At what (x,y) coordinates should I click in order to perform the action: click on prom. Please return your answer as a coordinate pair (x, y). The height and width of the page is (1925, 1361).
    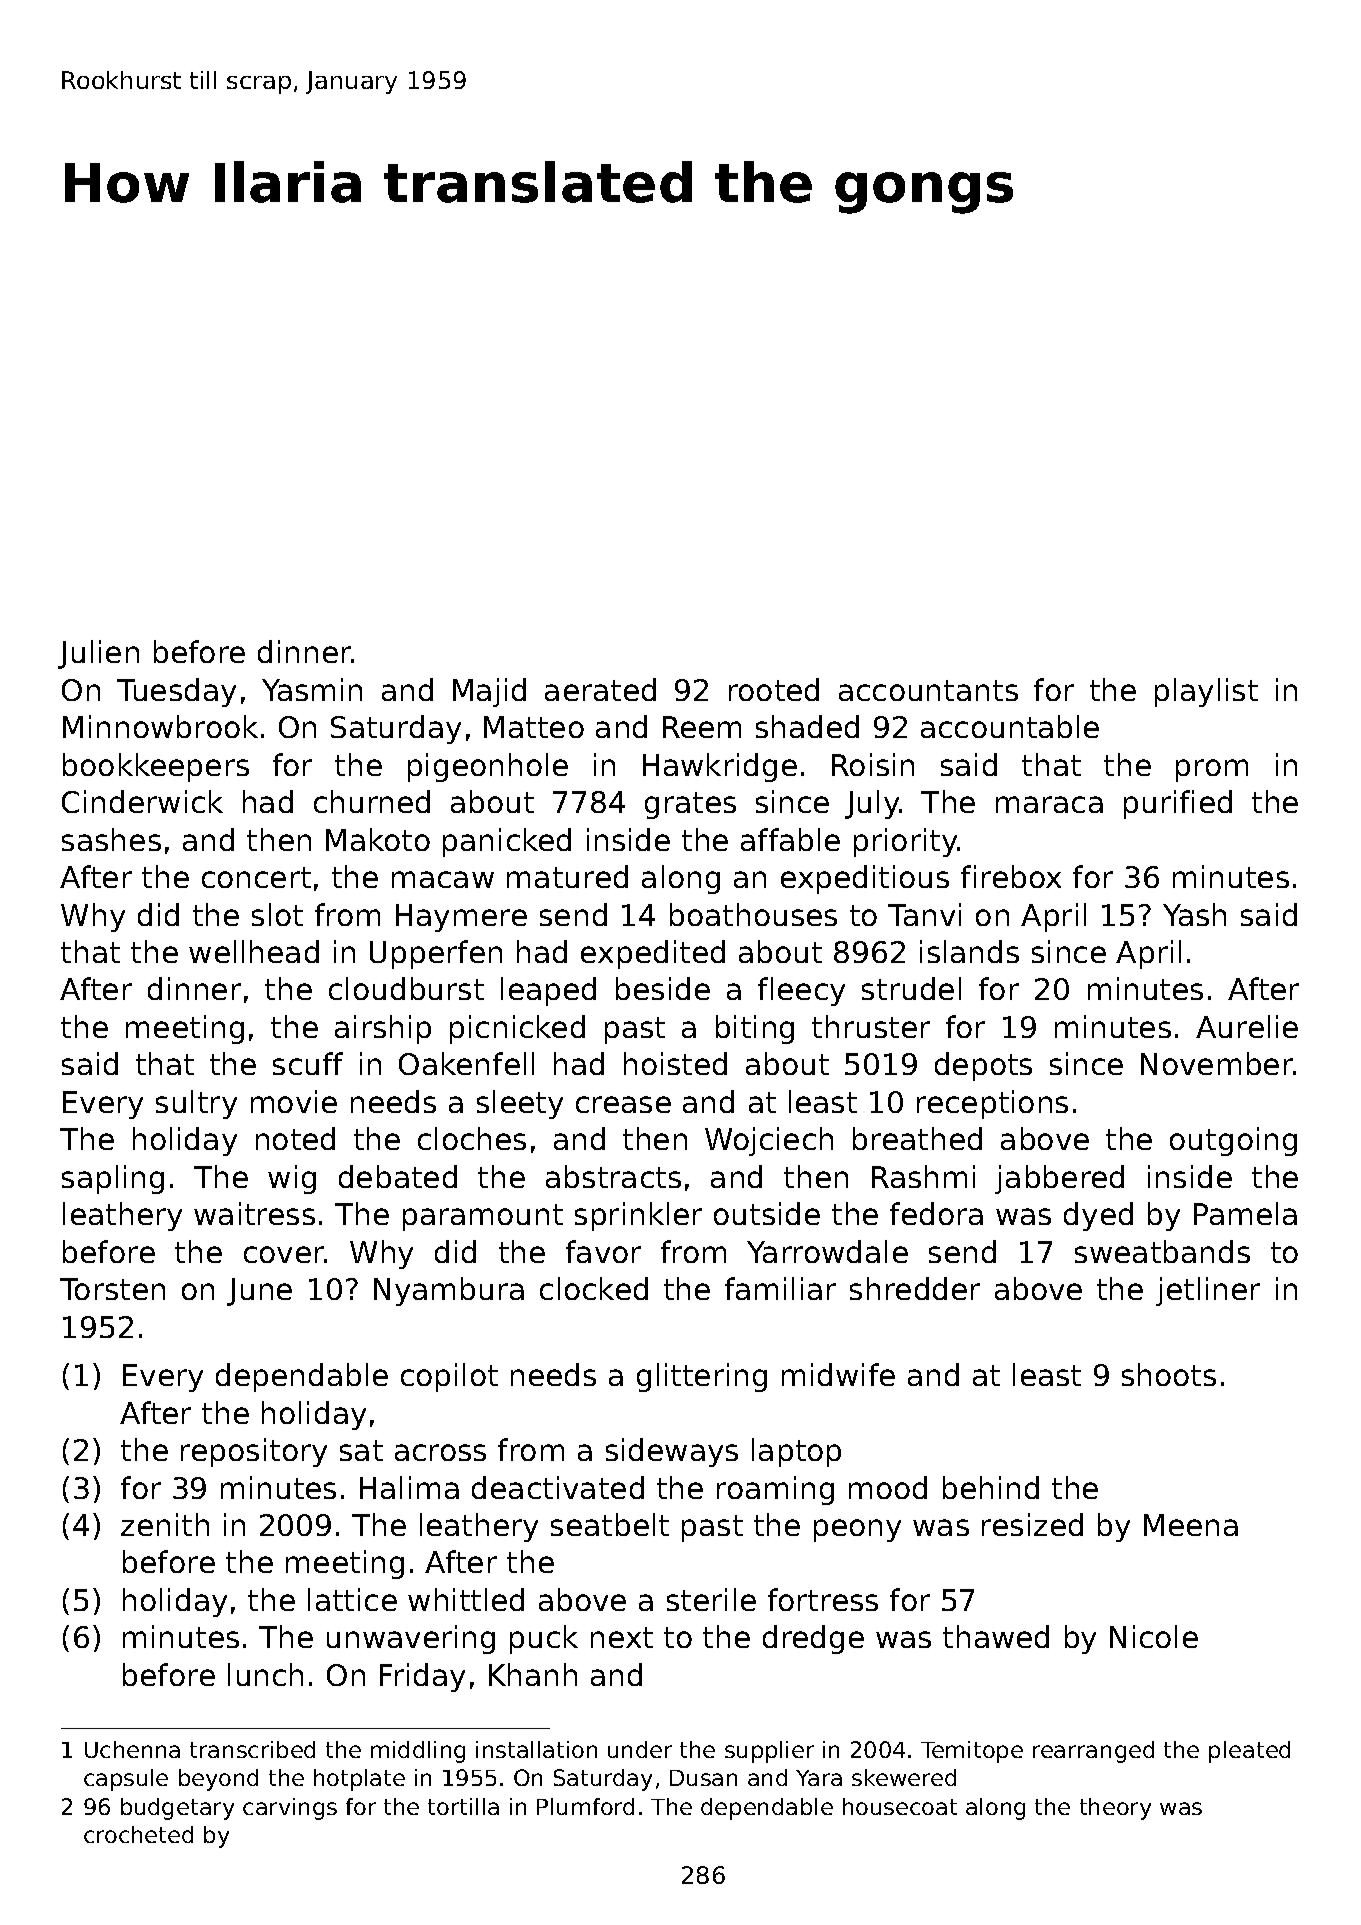
    Looking at the image, I should click on (1212, 770).
